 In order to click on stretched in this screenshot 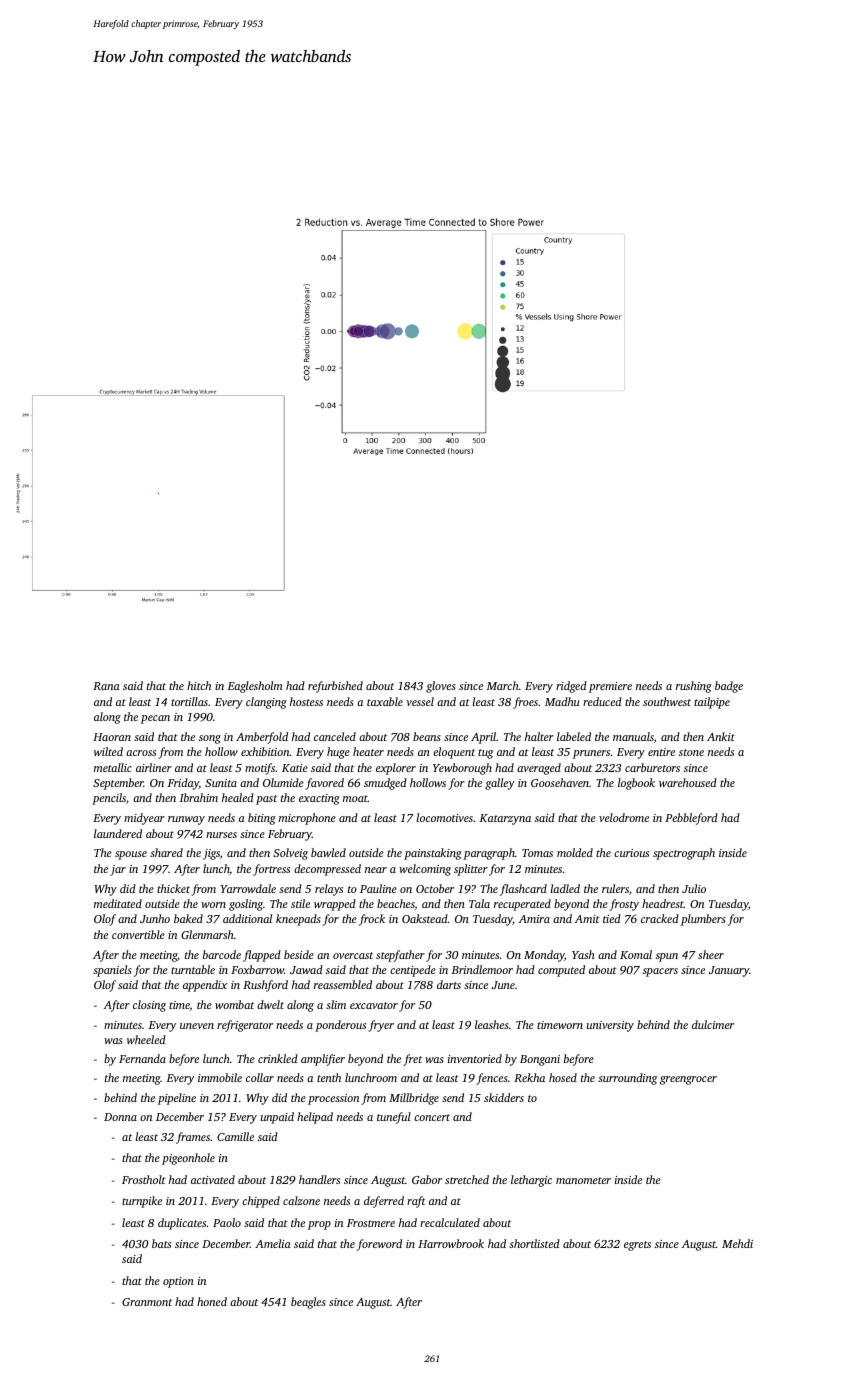, I will do `click(467, 1179)`.
